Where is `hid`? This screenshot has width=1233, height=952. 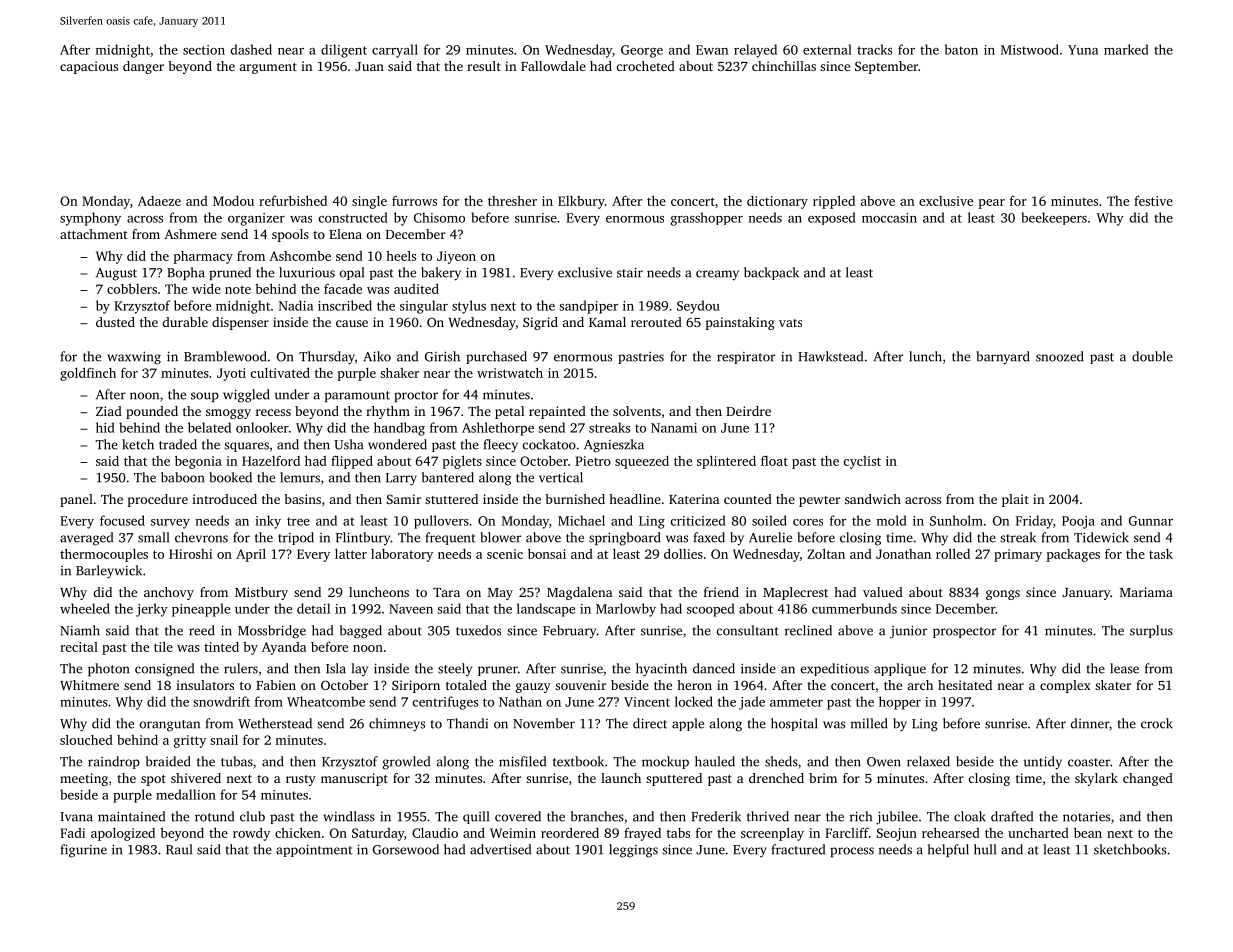 hid is located at coordinates (105, 427).
